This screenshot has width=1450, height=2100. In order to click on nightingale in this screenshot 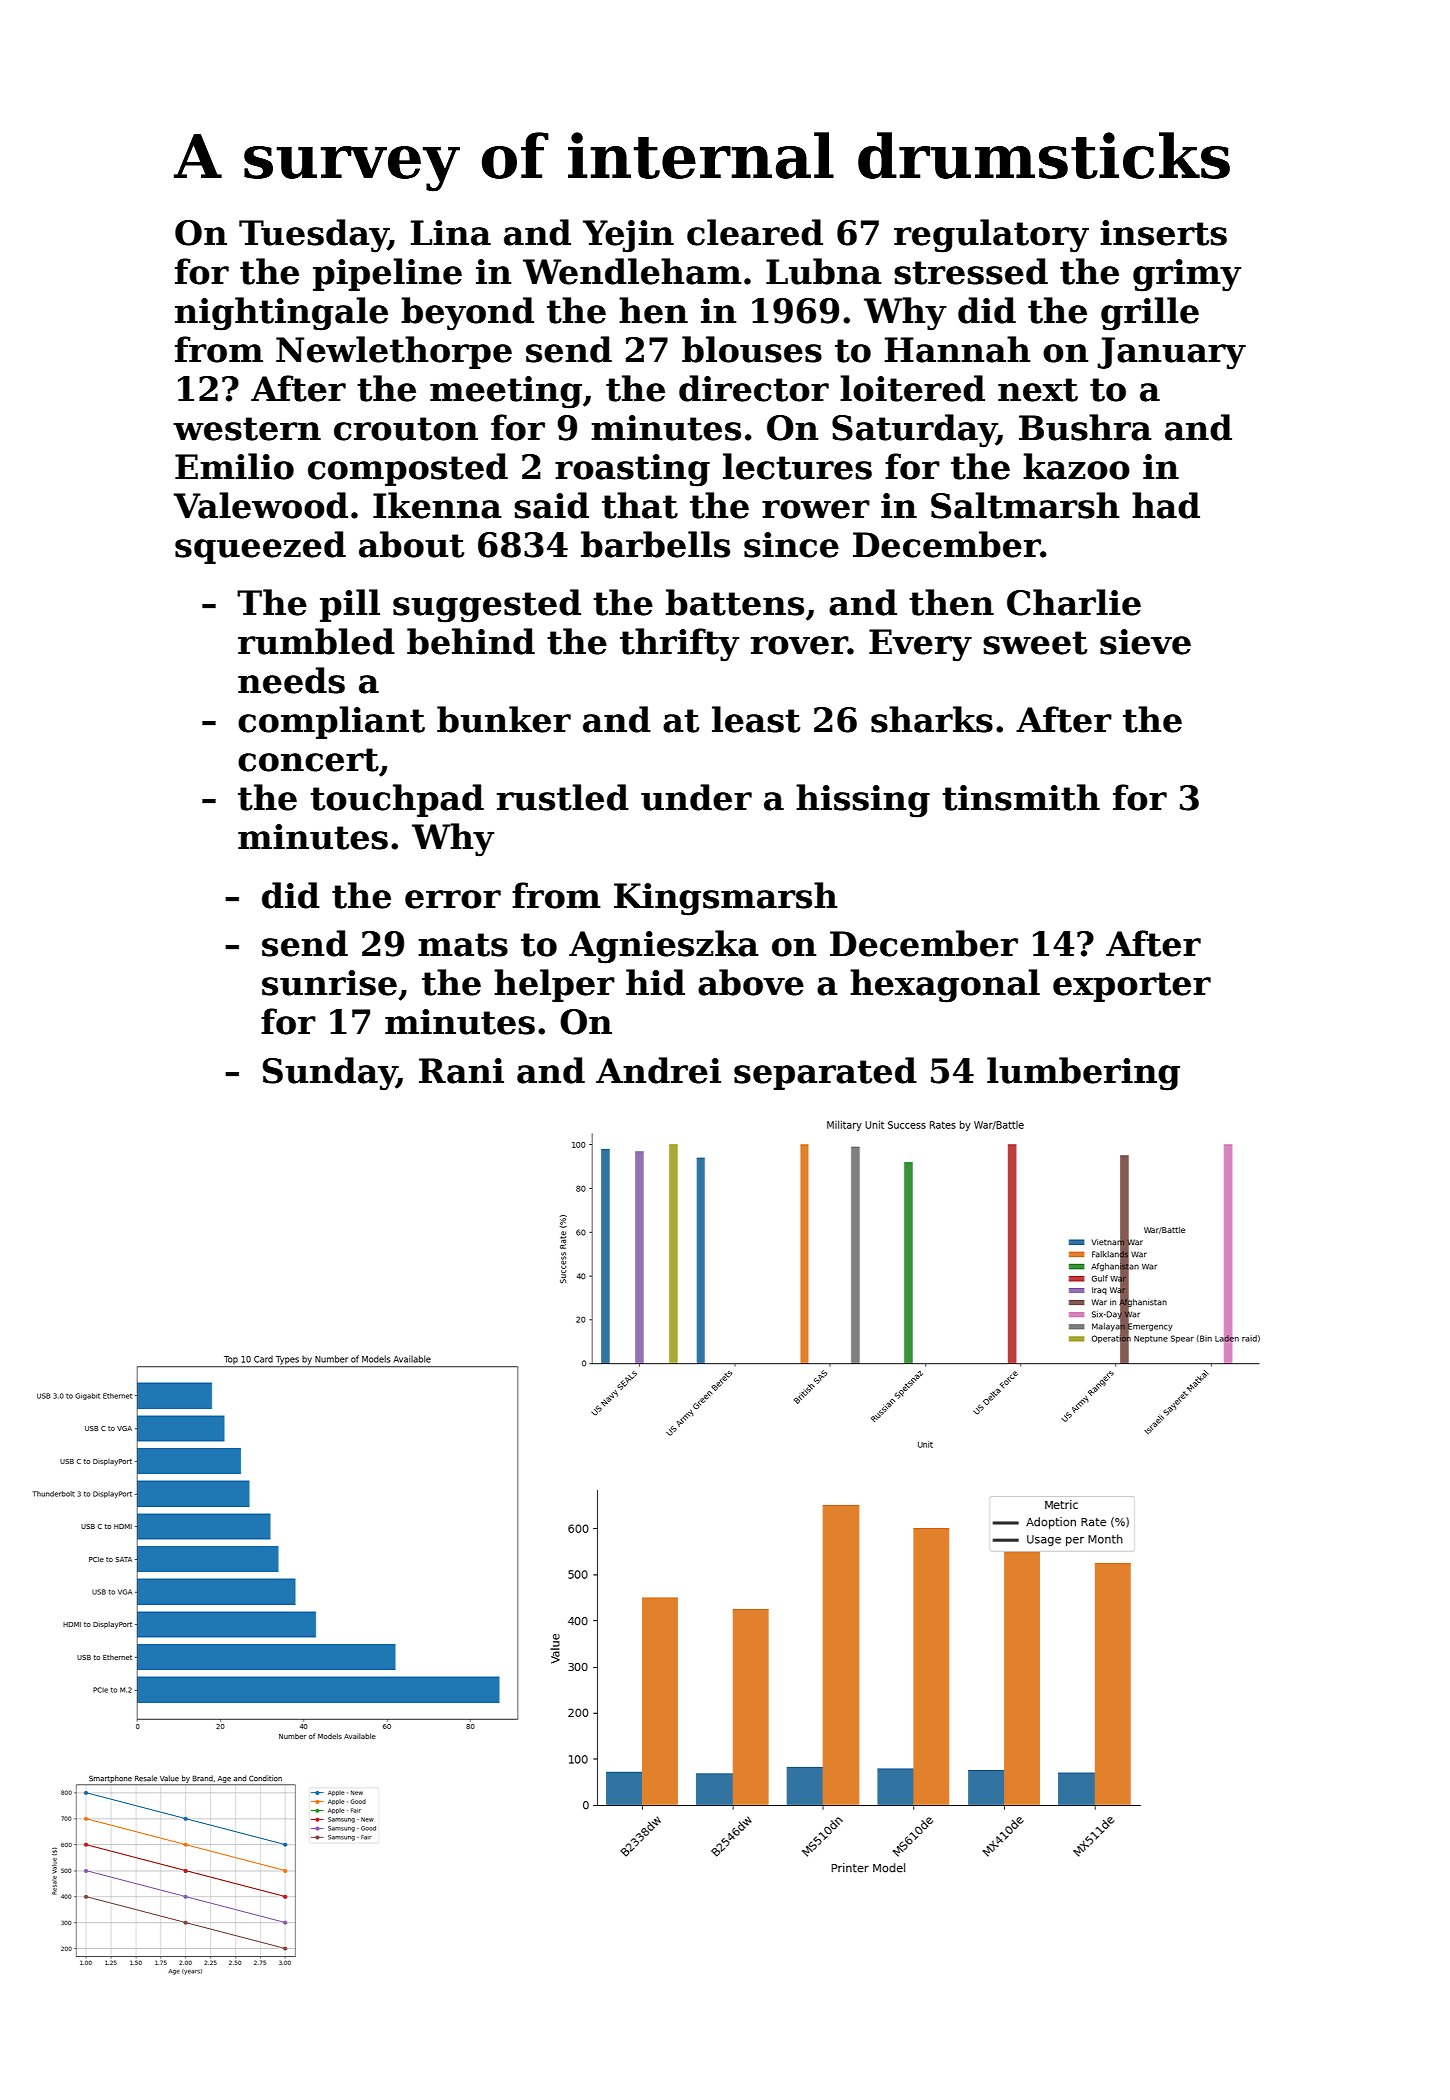, I will do `click(281, 314)`.
